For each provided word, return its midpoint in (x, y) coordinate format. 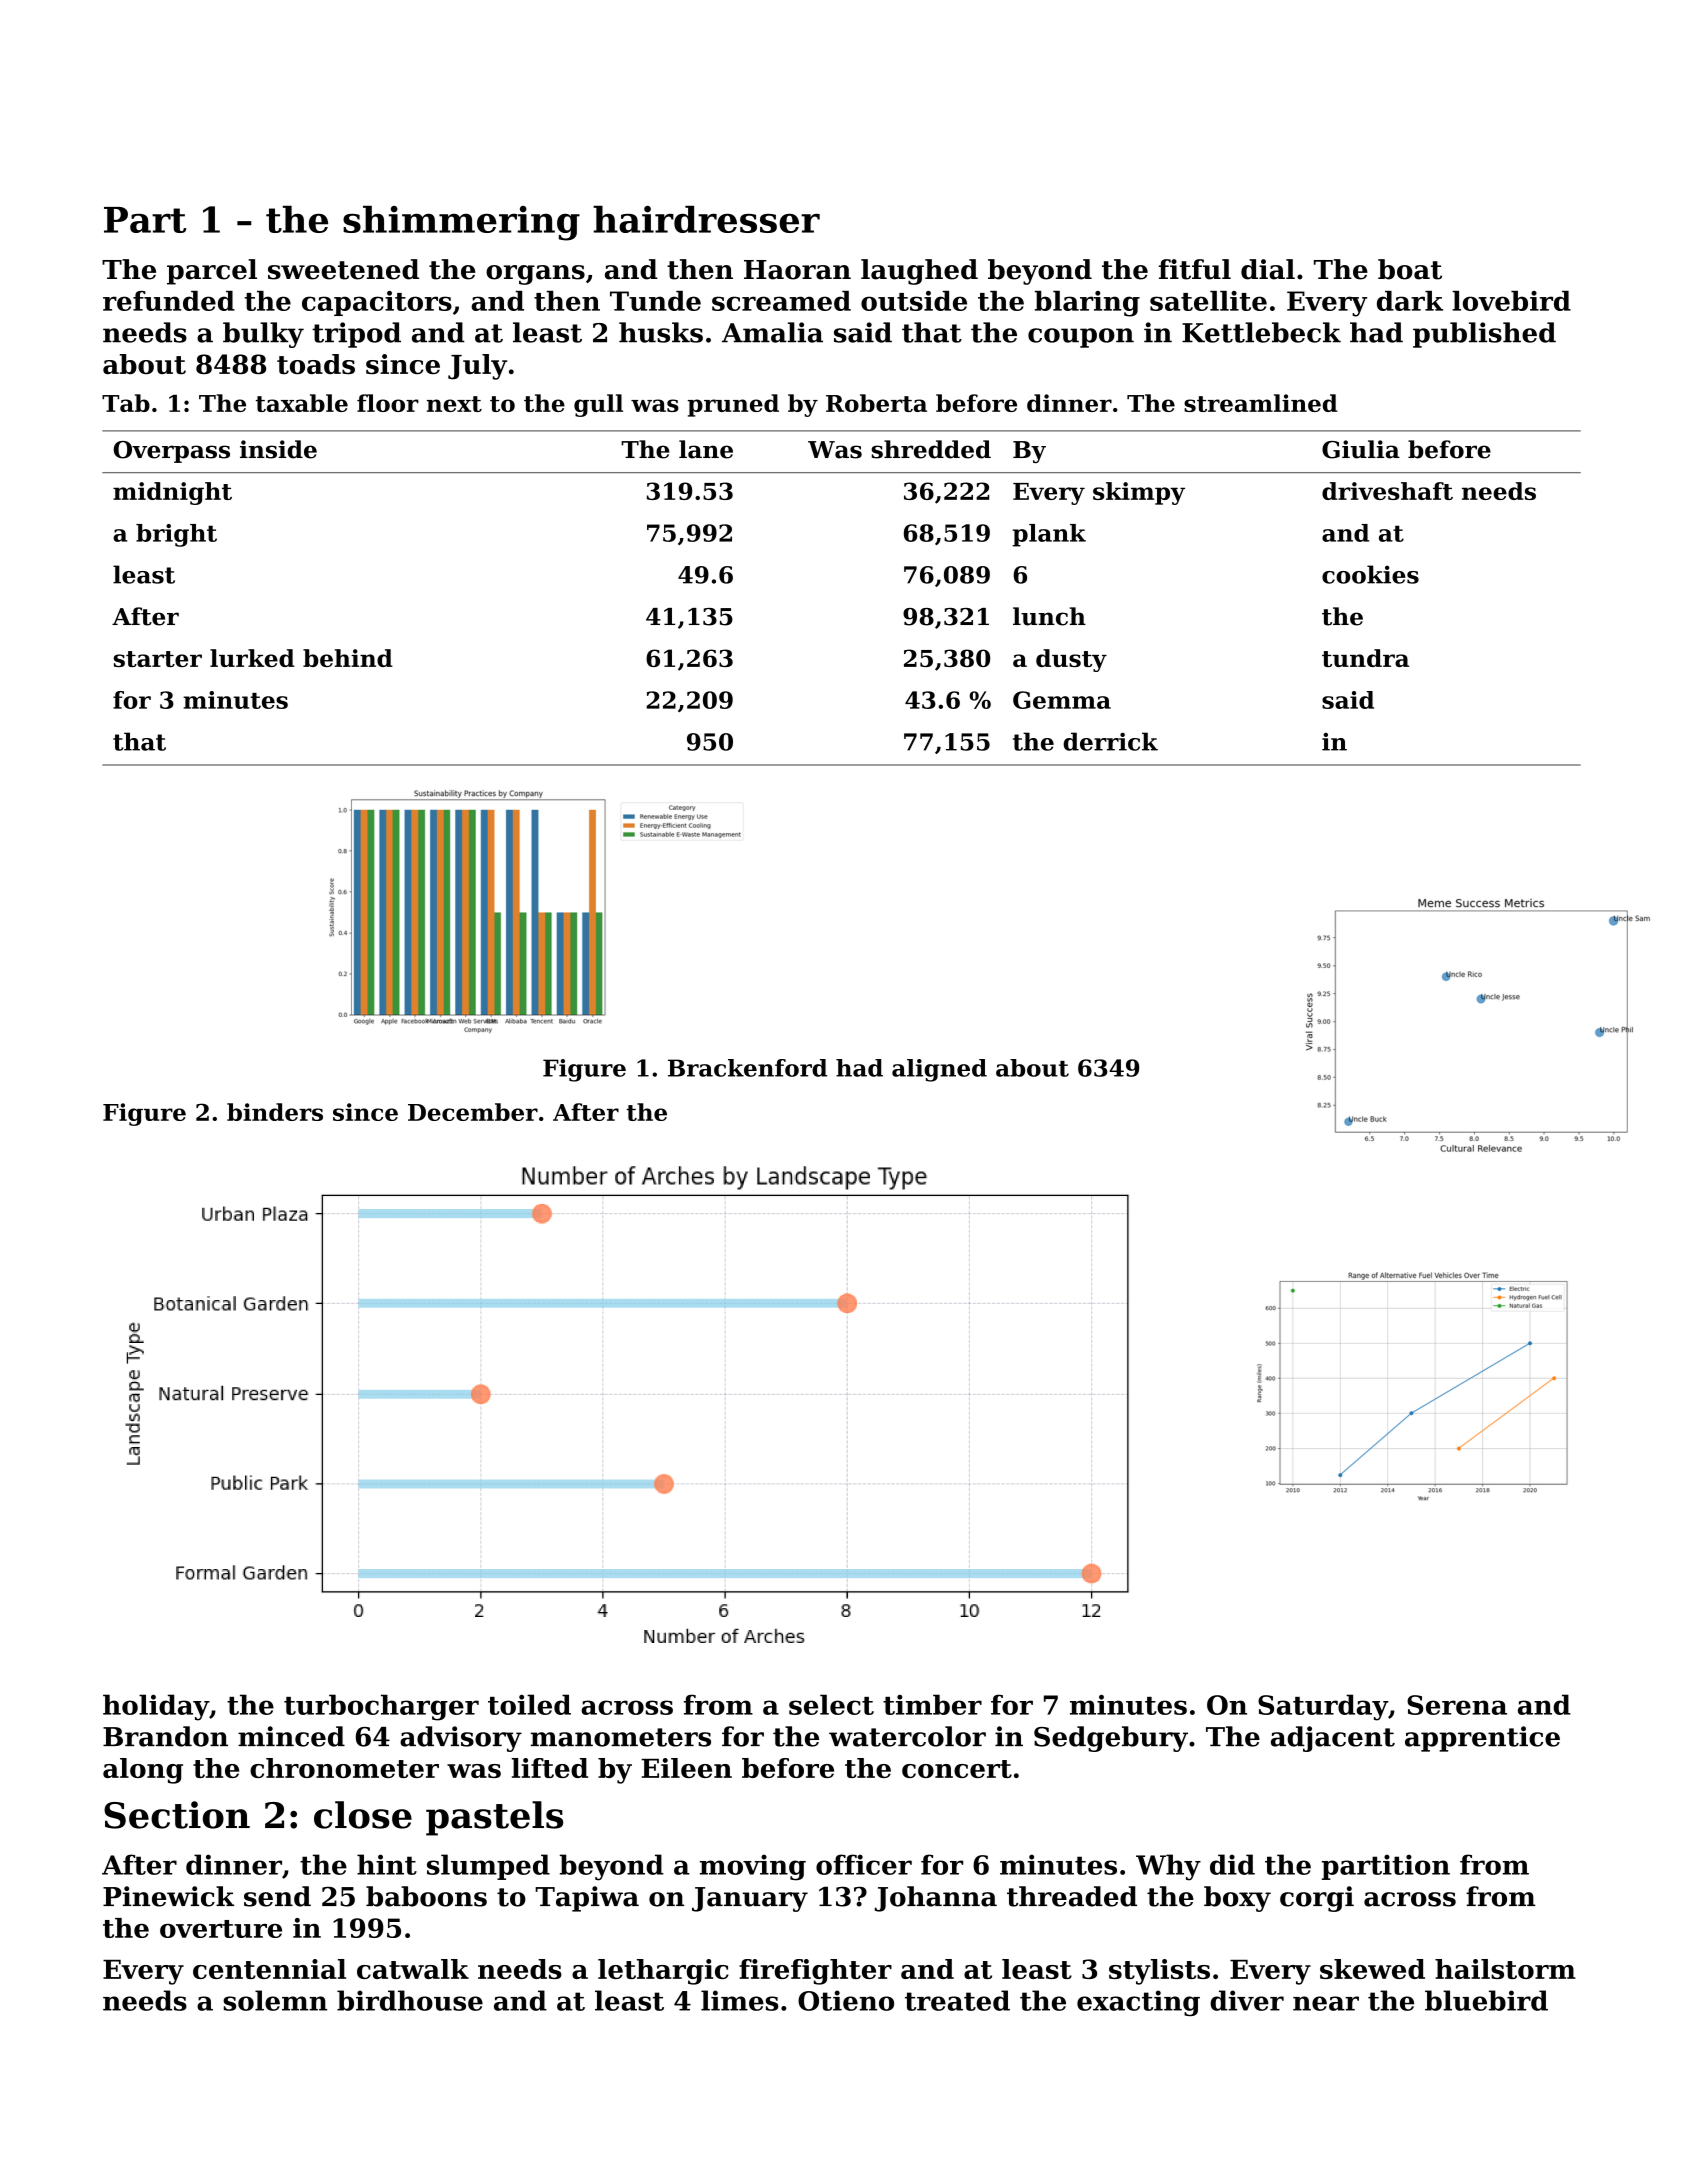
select (831, 1704)
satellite (1208, 301)
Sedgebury (1111, 1739)
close (363, 1815)
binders (275, 1112)
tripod (356, 335)
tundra (1365, 658)
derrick (1110, 741)
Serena (1457, 1705)
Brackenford (747, 1068)
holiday (156, 1707)
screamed (781, 301)
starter (158, 659)
